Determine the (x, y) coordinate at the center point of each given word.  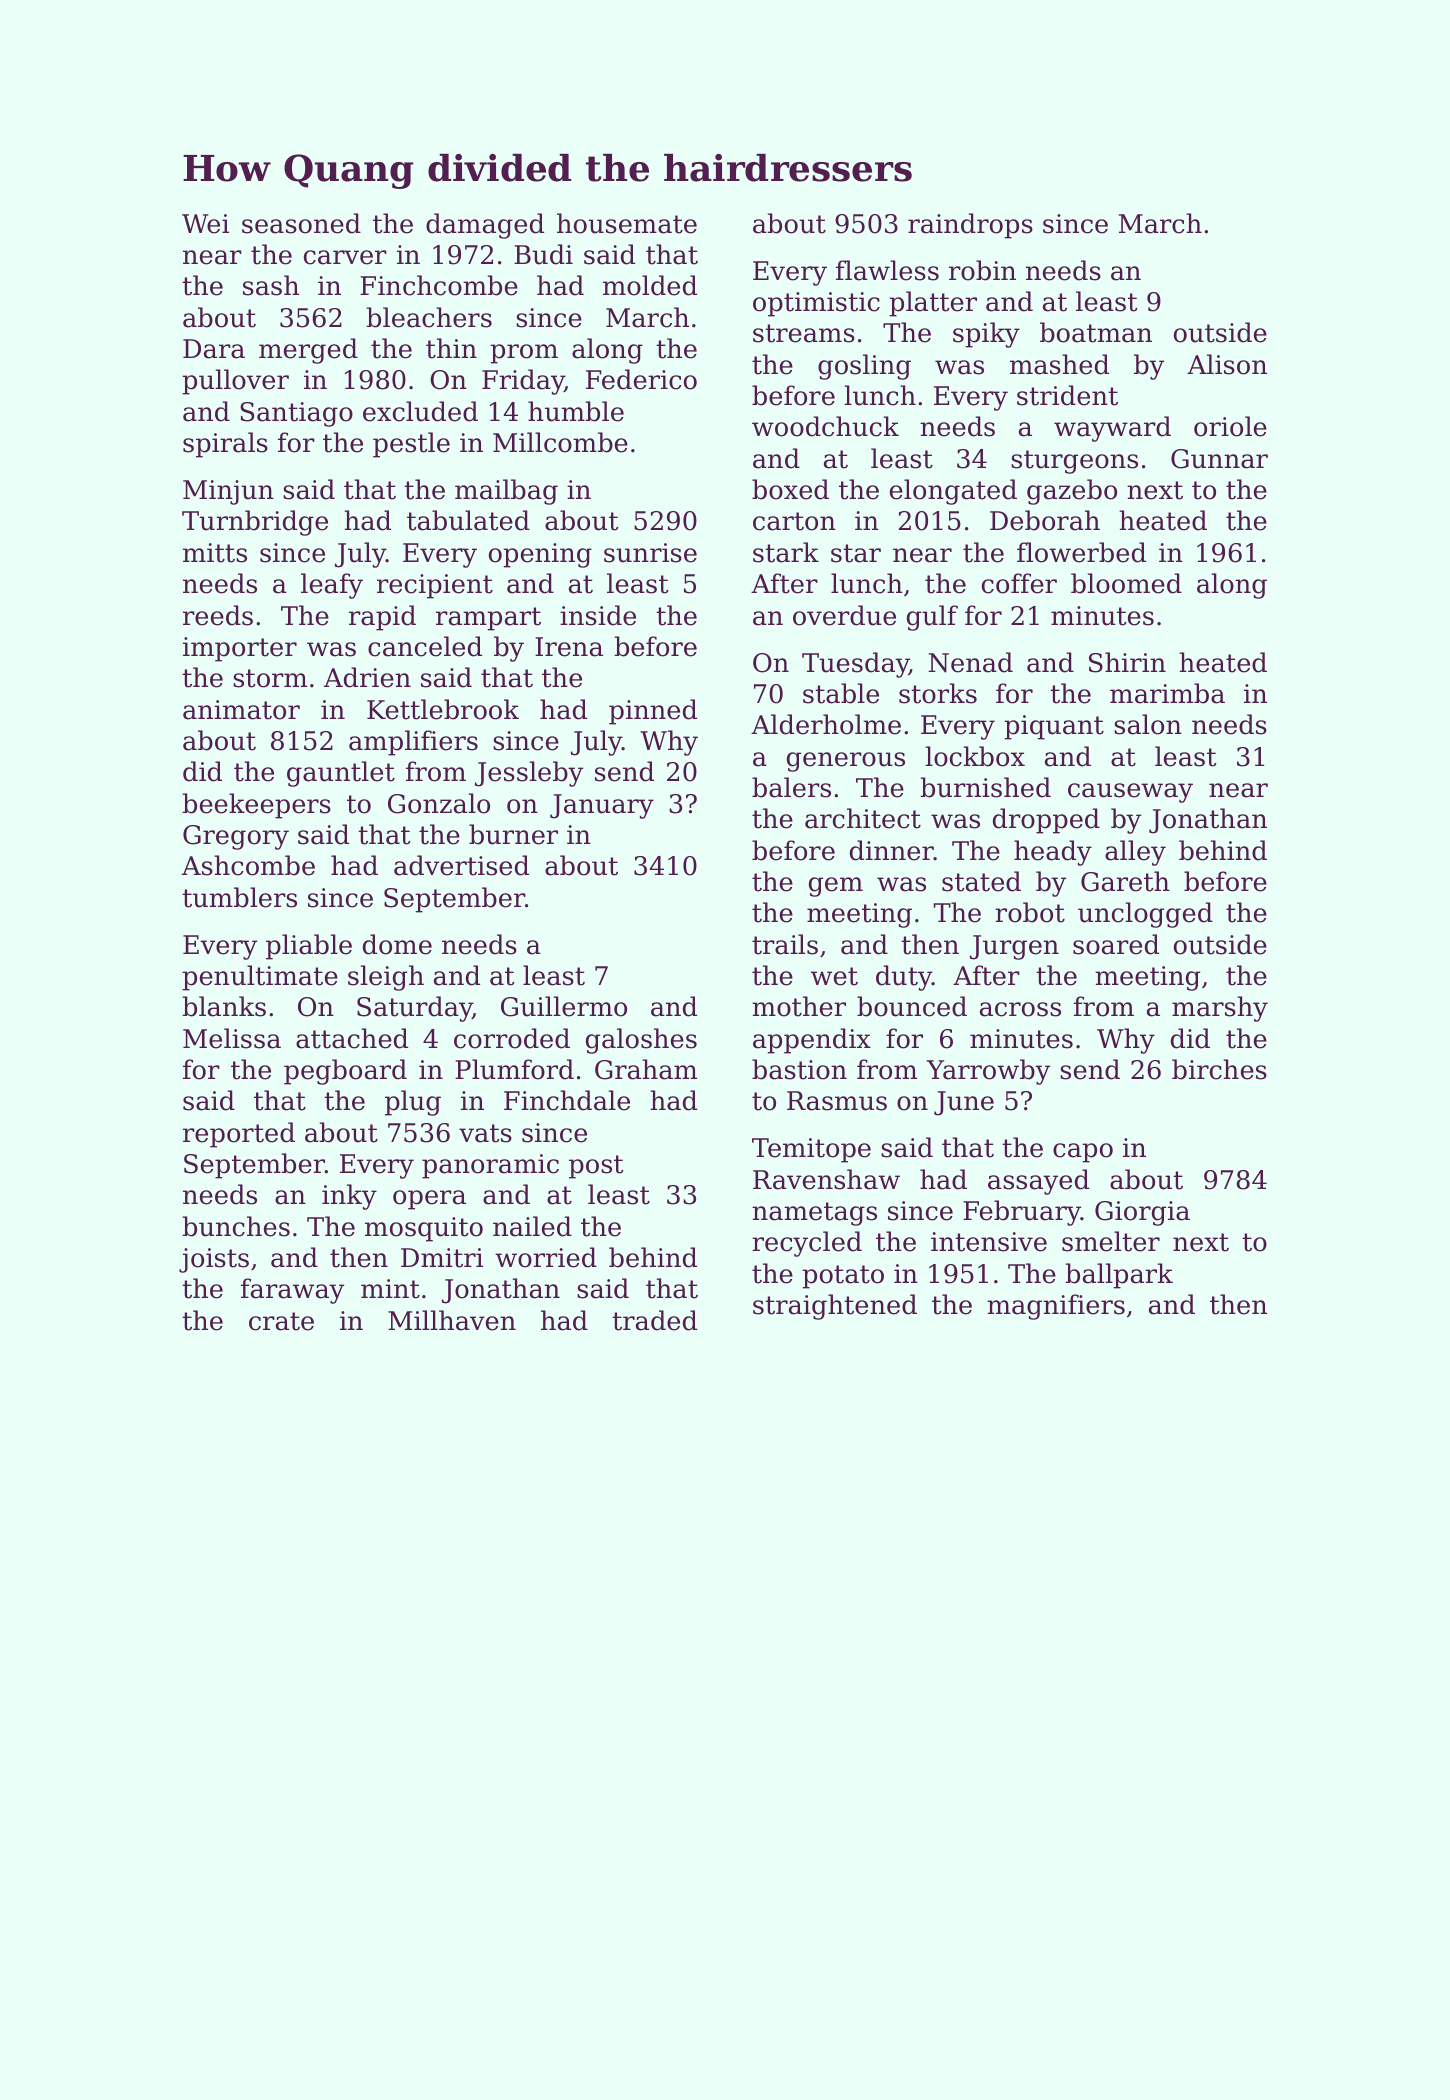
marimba (1167, 693)
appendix (812, 1041)
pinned (653, 712)
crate (281, 1321)
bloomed (1126, 583)
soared (1116, 944)
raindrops (970, 226)
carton (794, 521)
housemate (627, 223)
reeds (218, 615)
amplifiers (413, 743)
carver (345, 257)
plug (413, 1103)
